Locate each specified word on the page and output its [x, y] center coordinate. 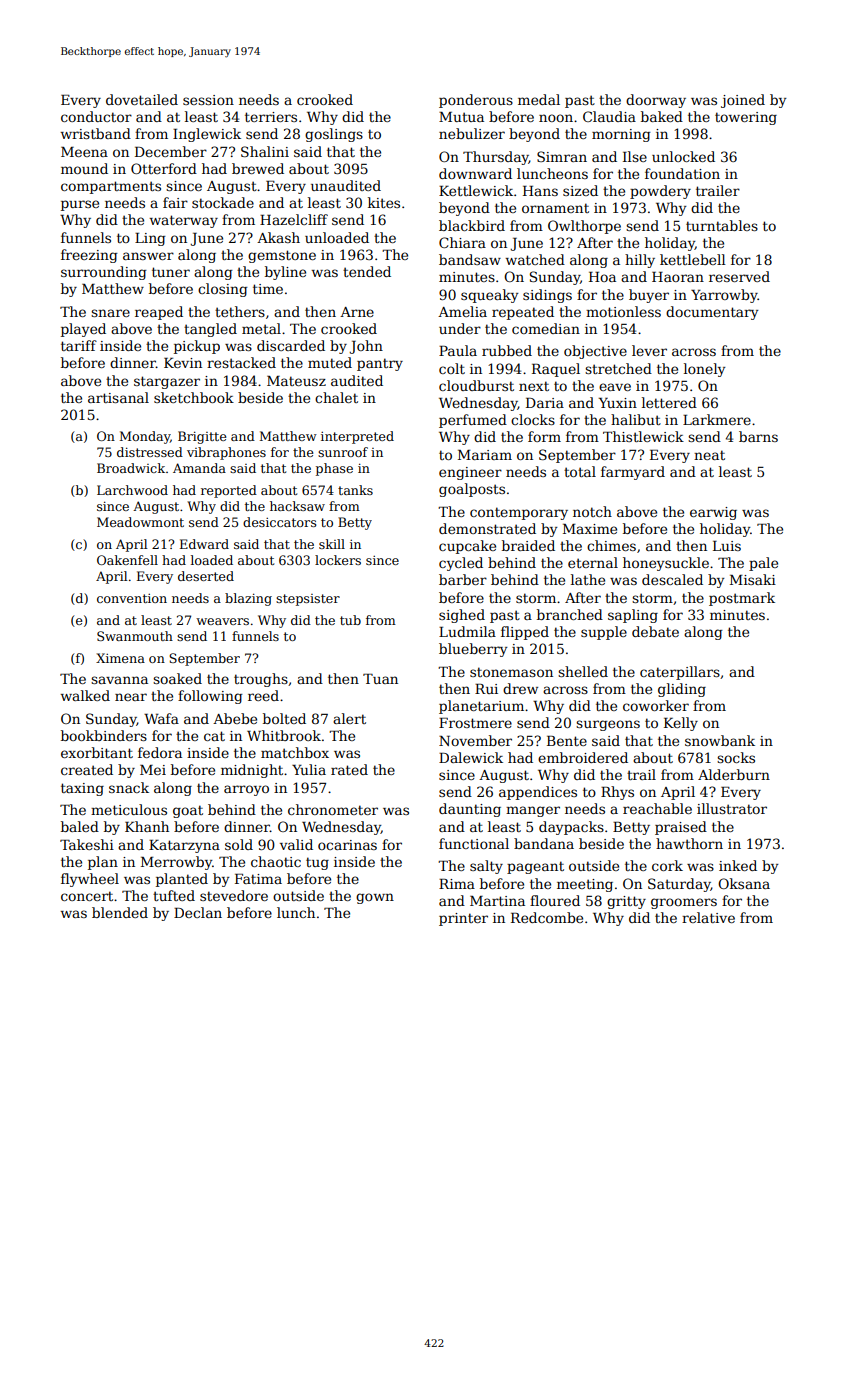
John [366, 347]
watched [535, 259]
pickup [197, 347]
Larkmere [717, 419]
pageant [535, 867]
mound [84, 168]
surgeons [608, 725]
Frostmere [475, 723]
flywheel [90, 880]
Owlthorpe [584, 227]
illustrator [732, 808]
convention [132, 598]
